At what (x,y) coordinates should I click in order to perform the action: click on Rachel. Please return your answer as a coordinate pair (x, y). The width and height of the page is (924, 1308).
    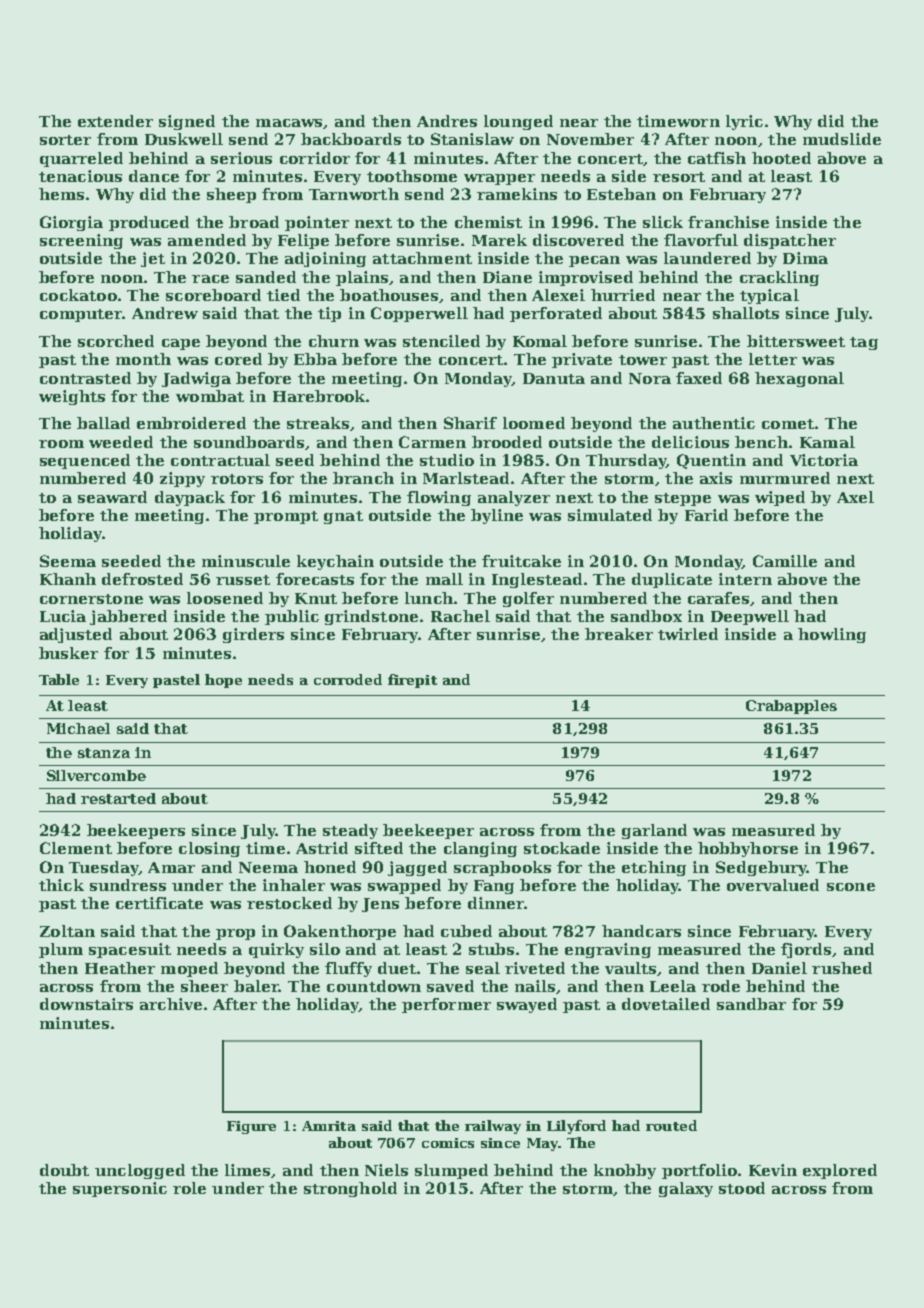
    Looking at the image, I should click on (460, 616).
